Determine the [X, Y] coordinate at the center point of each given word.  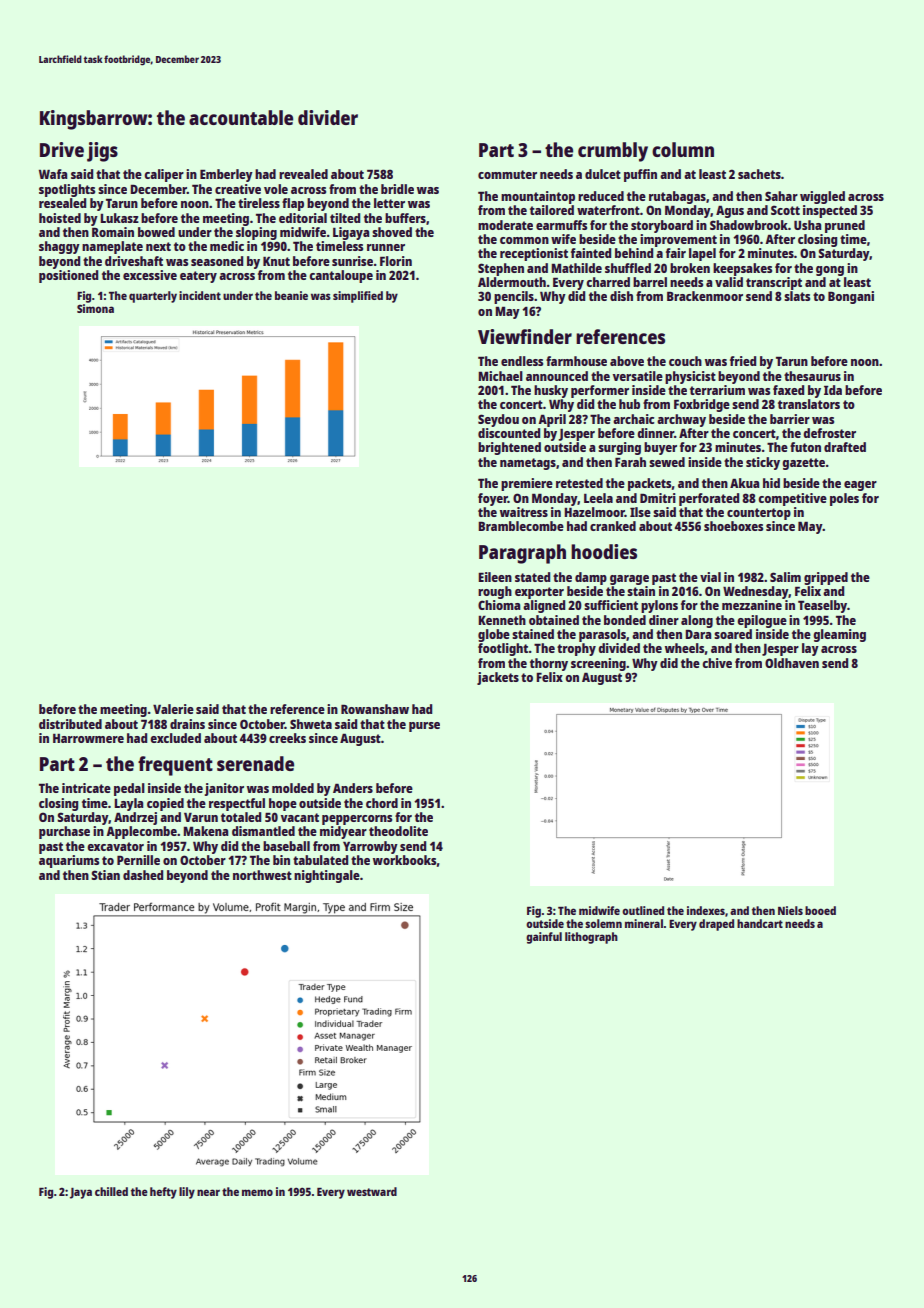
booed [820, 910]
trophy [576, 649]
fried [743, 361]
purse [424, 727]
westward [372, 1191]
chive [717, 663]
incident [200, 295]
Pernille [138, 860]
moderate [505, 225]
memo [257, 1192]
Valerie [173, 709]
